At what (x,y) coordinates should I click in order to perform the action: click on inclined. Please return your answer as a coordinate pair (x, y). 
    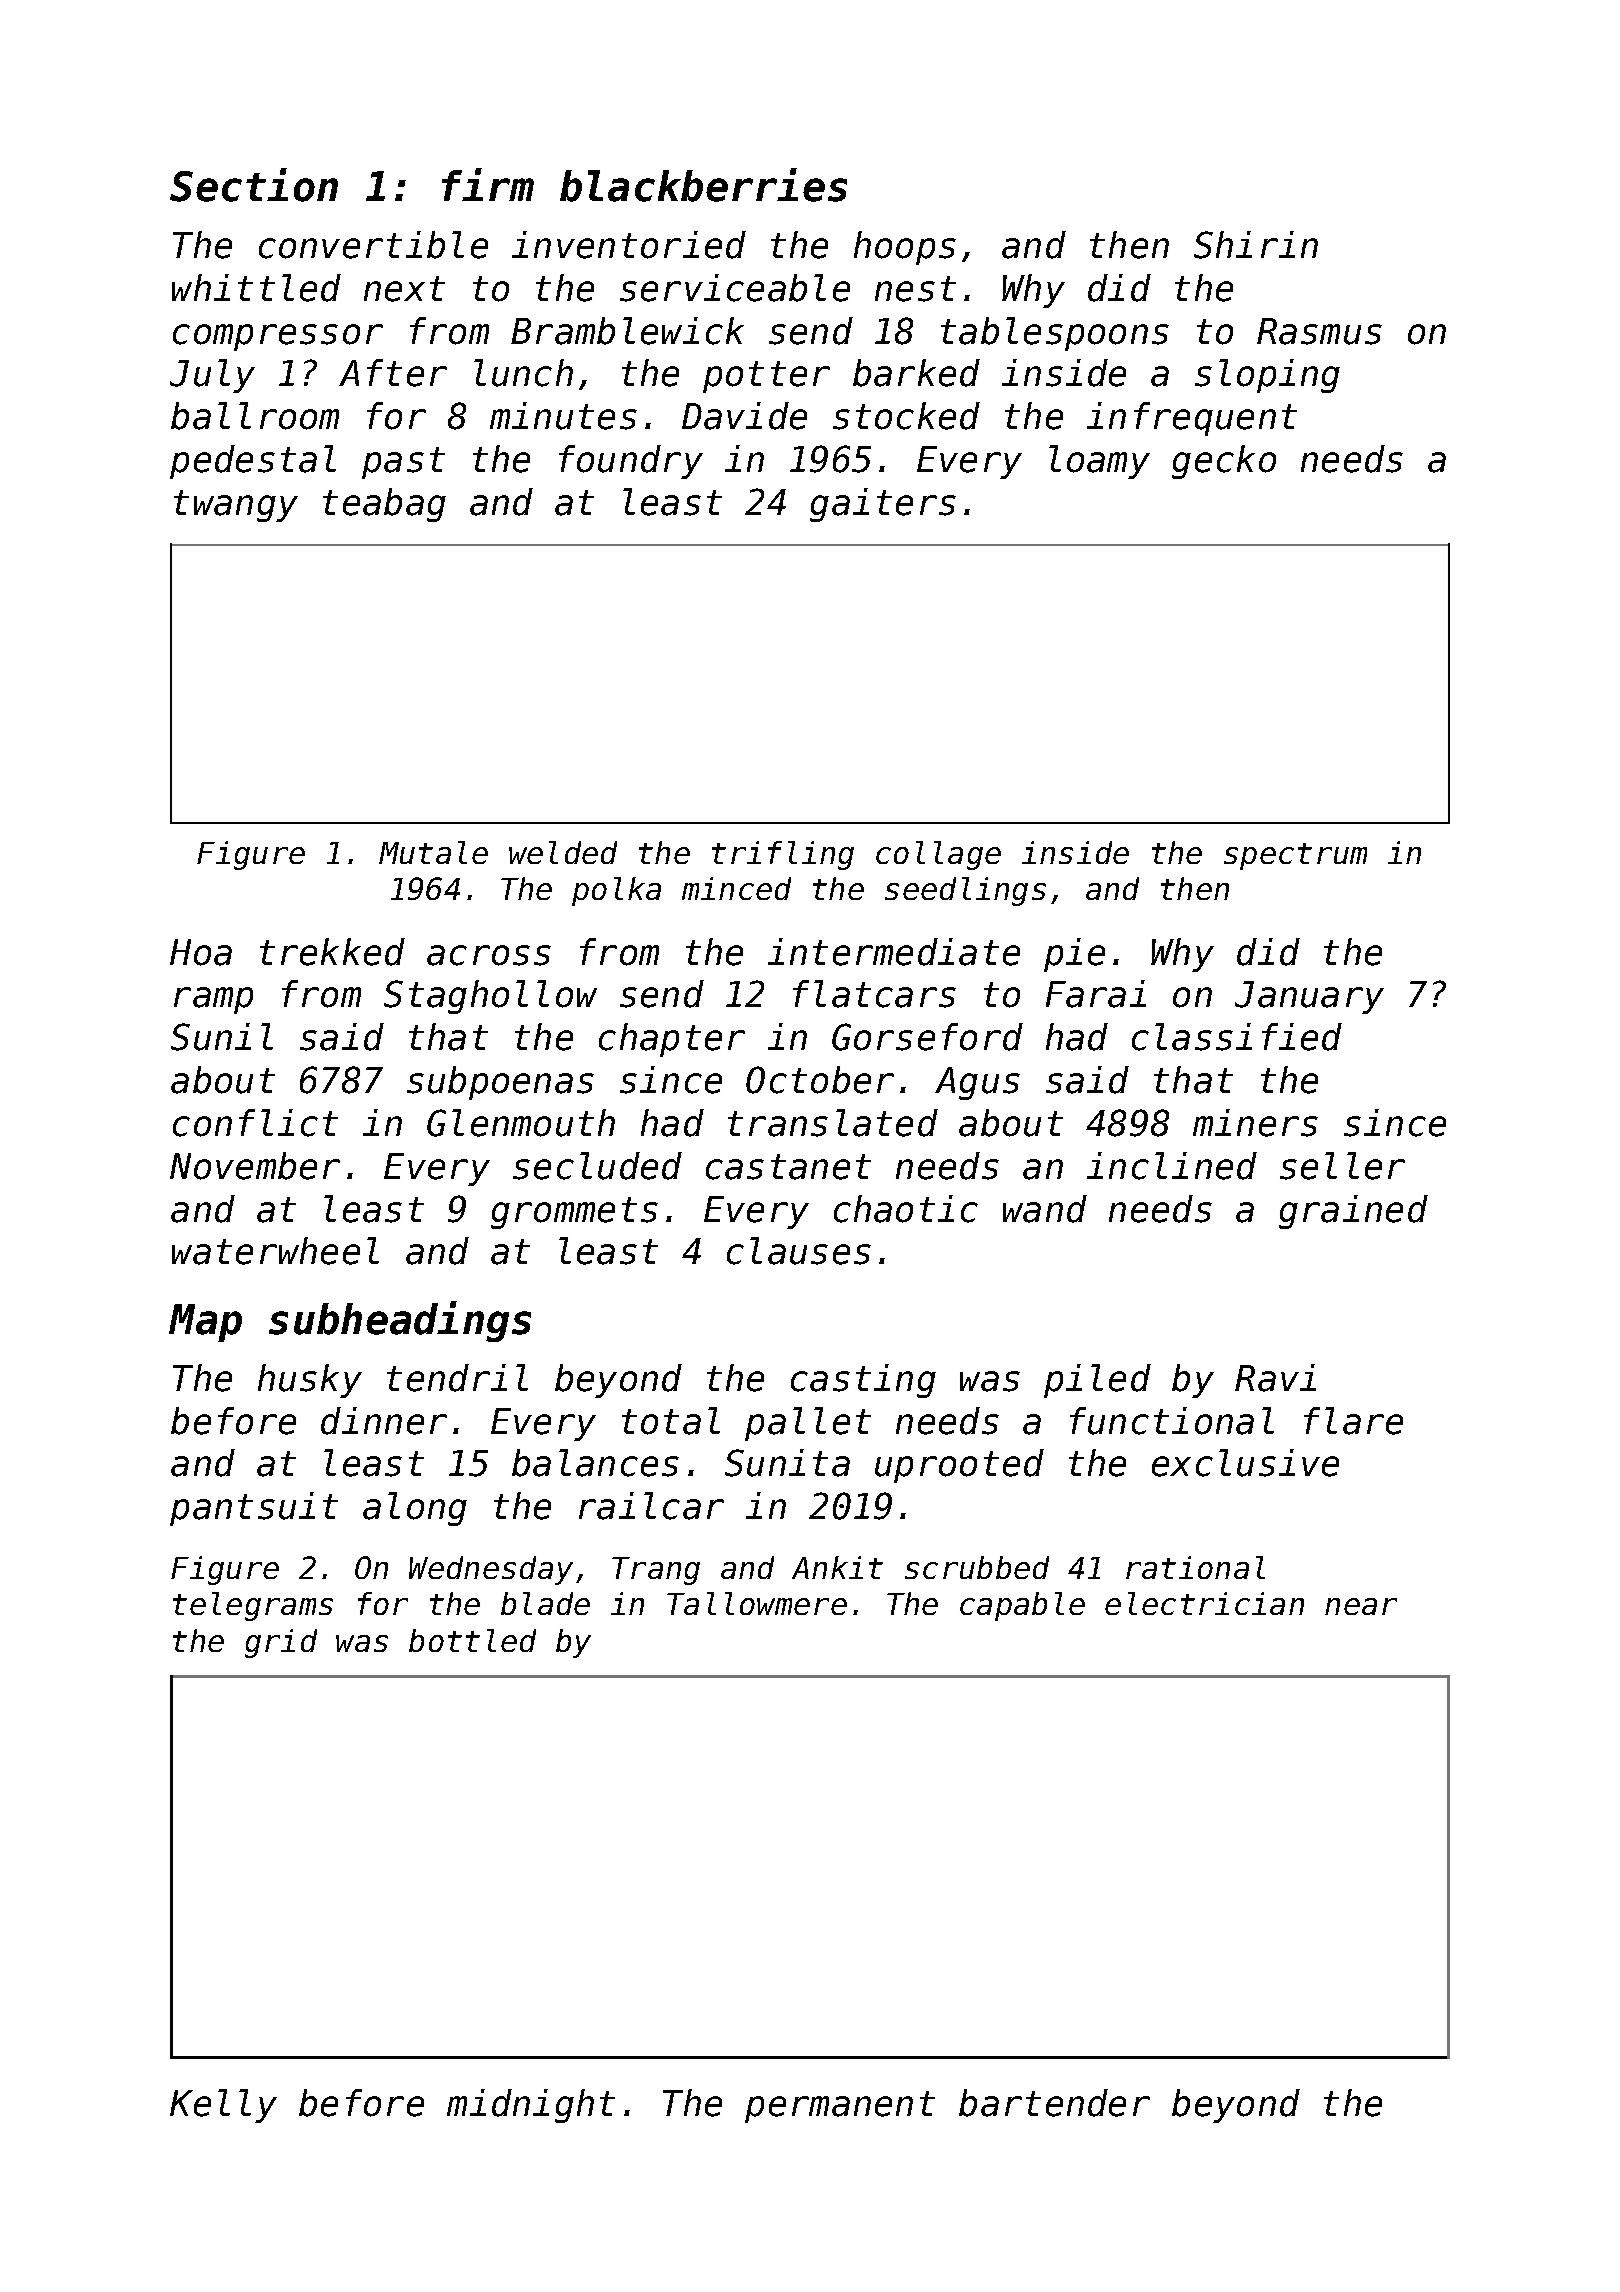
    Looking at the image, I should click on (1172, 1166).
